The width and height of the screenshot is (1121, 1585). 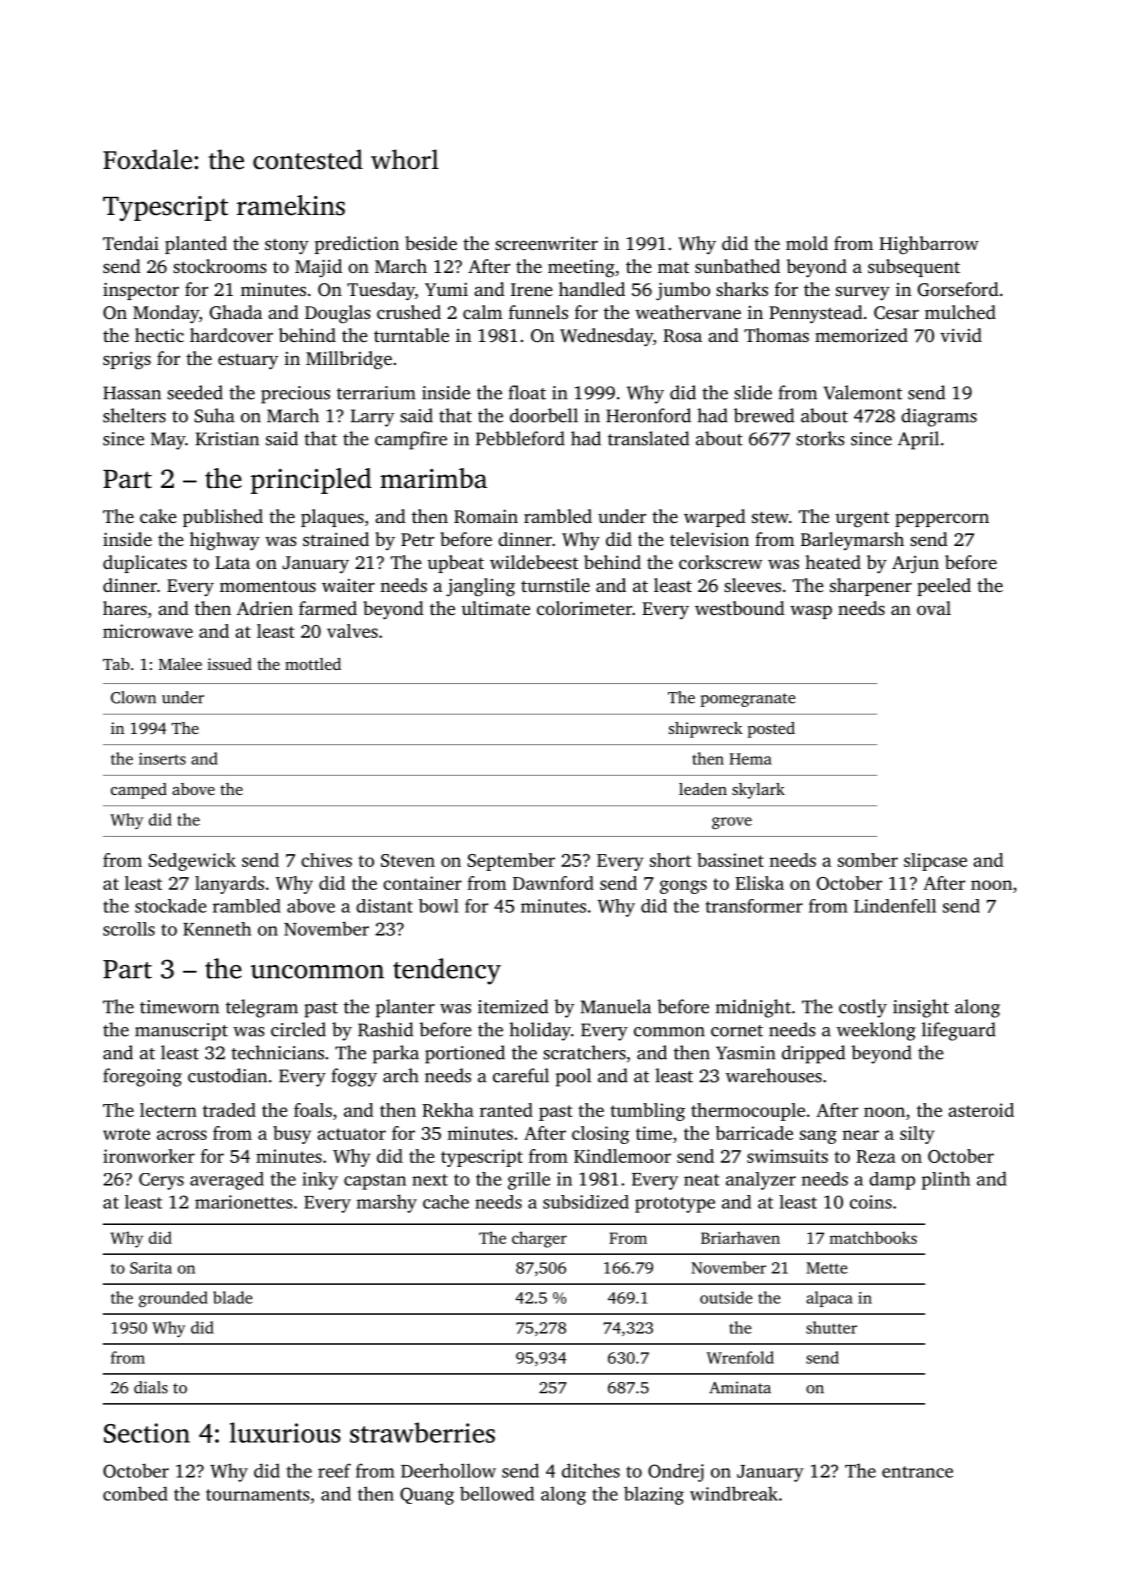 I want to click on campfire, so click(x=411, y=440).
